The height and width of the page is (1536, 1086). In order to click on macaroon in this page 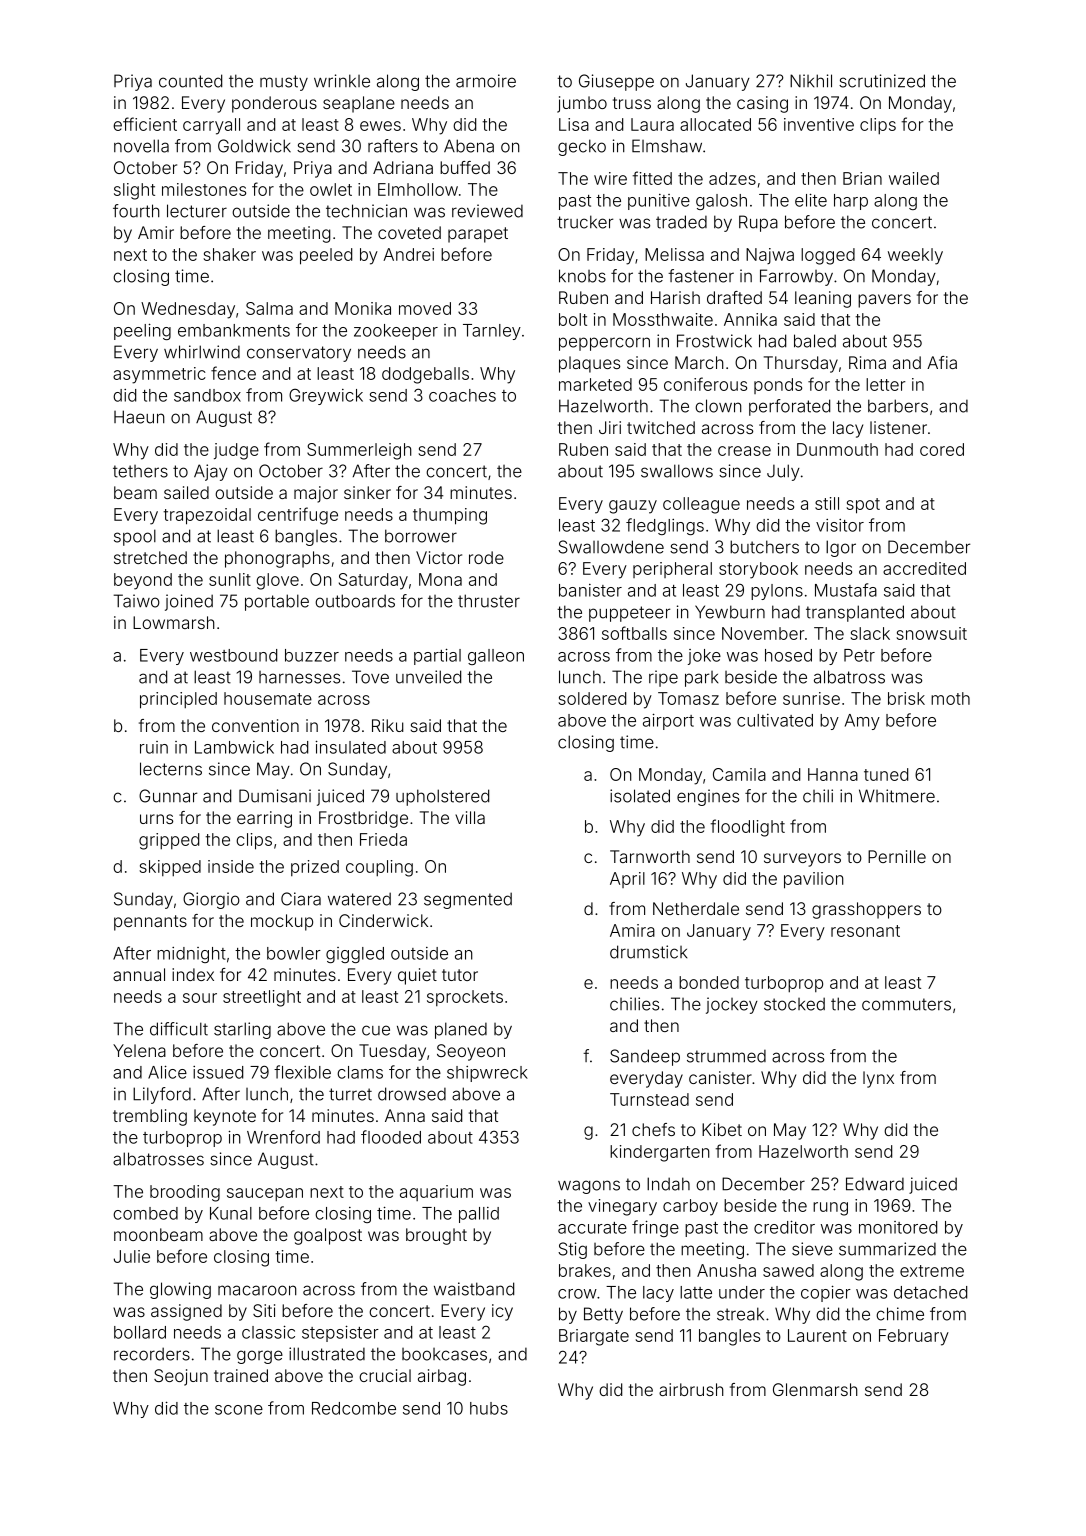, I will do `click(257, 1290)`.
